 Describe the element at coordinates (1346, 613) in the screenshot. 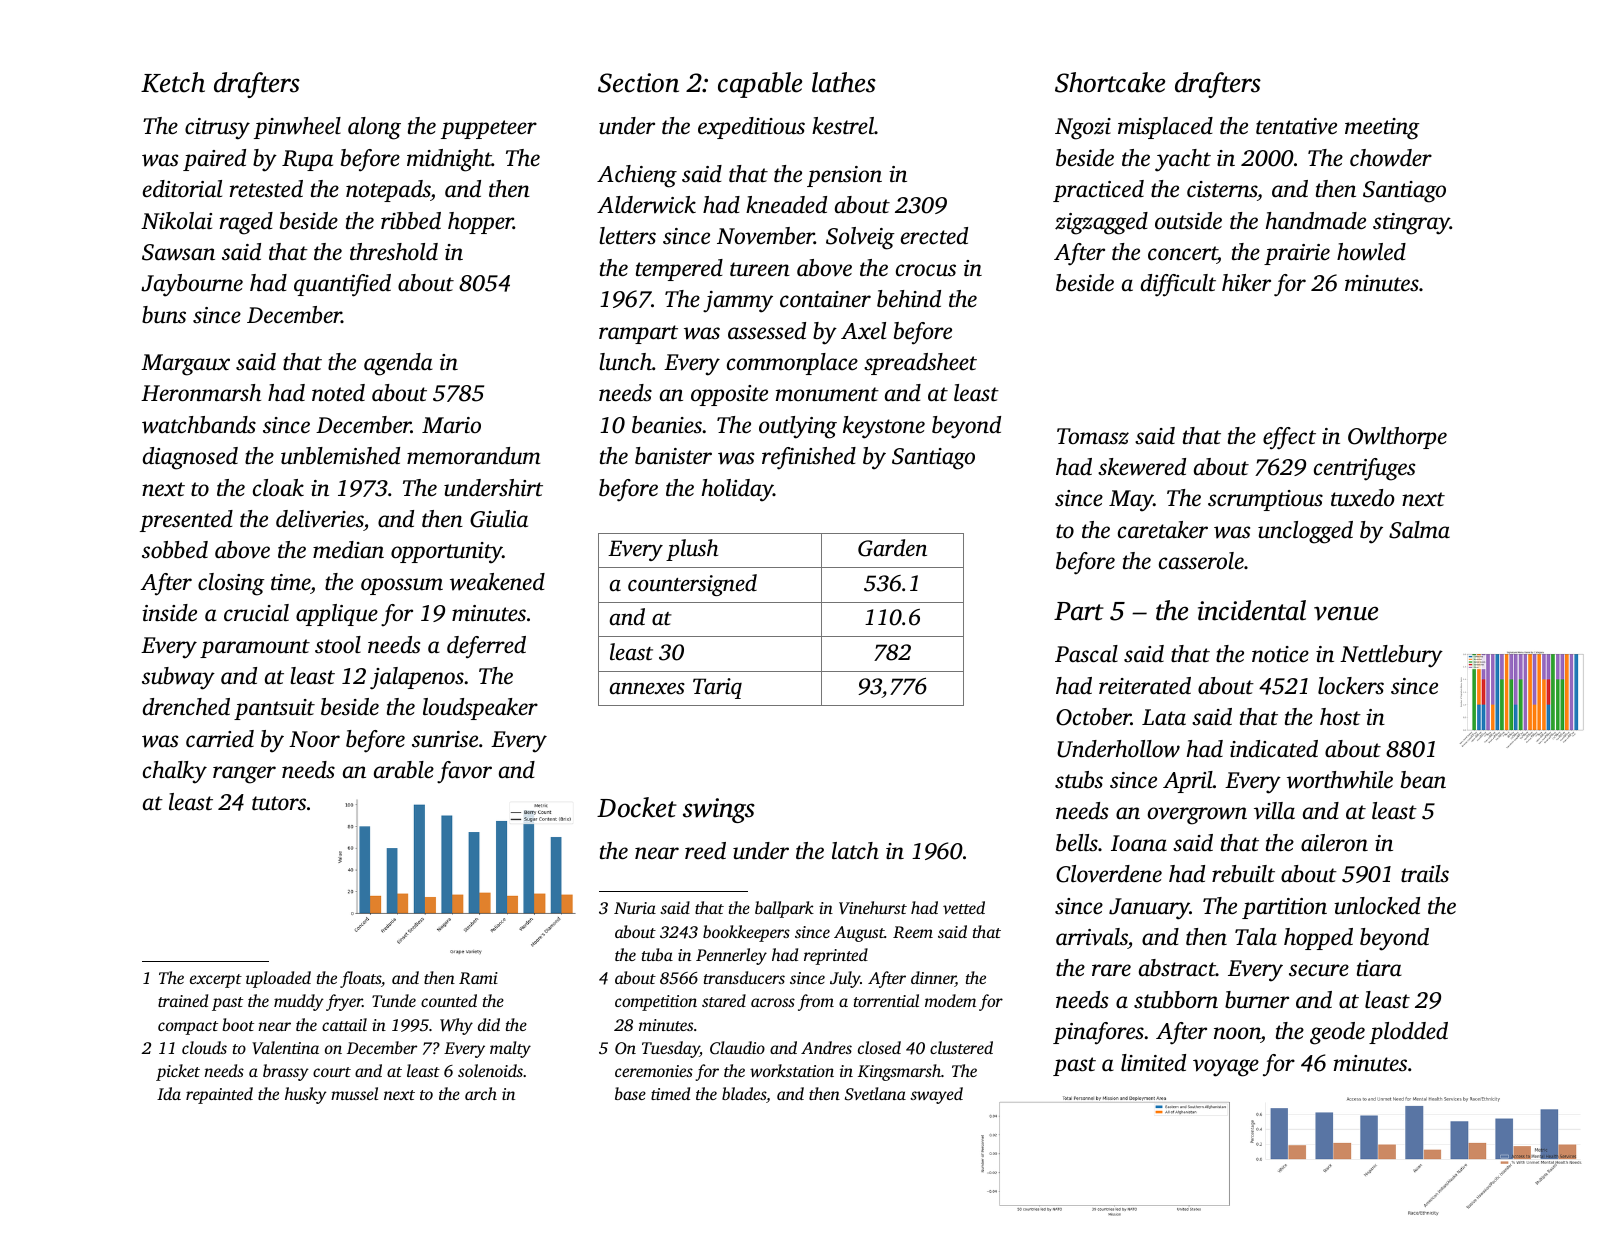

I see `venue` at that location.
